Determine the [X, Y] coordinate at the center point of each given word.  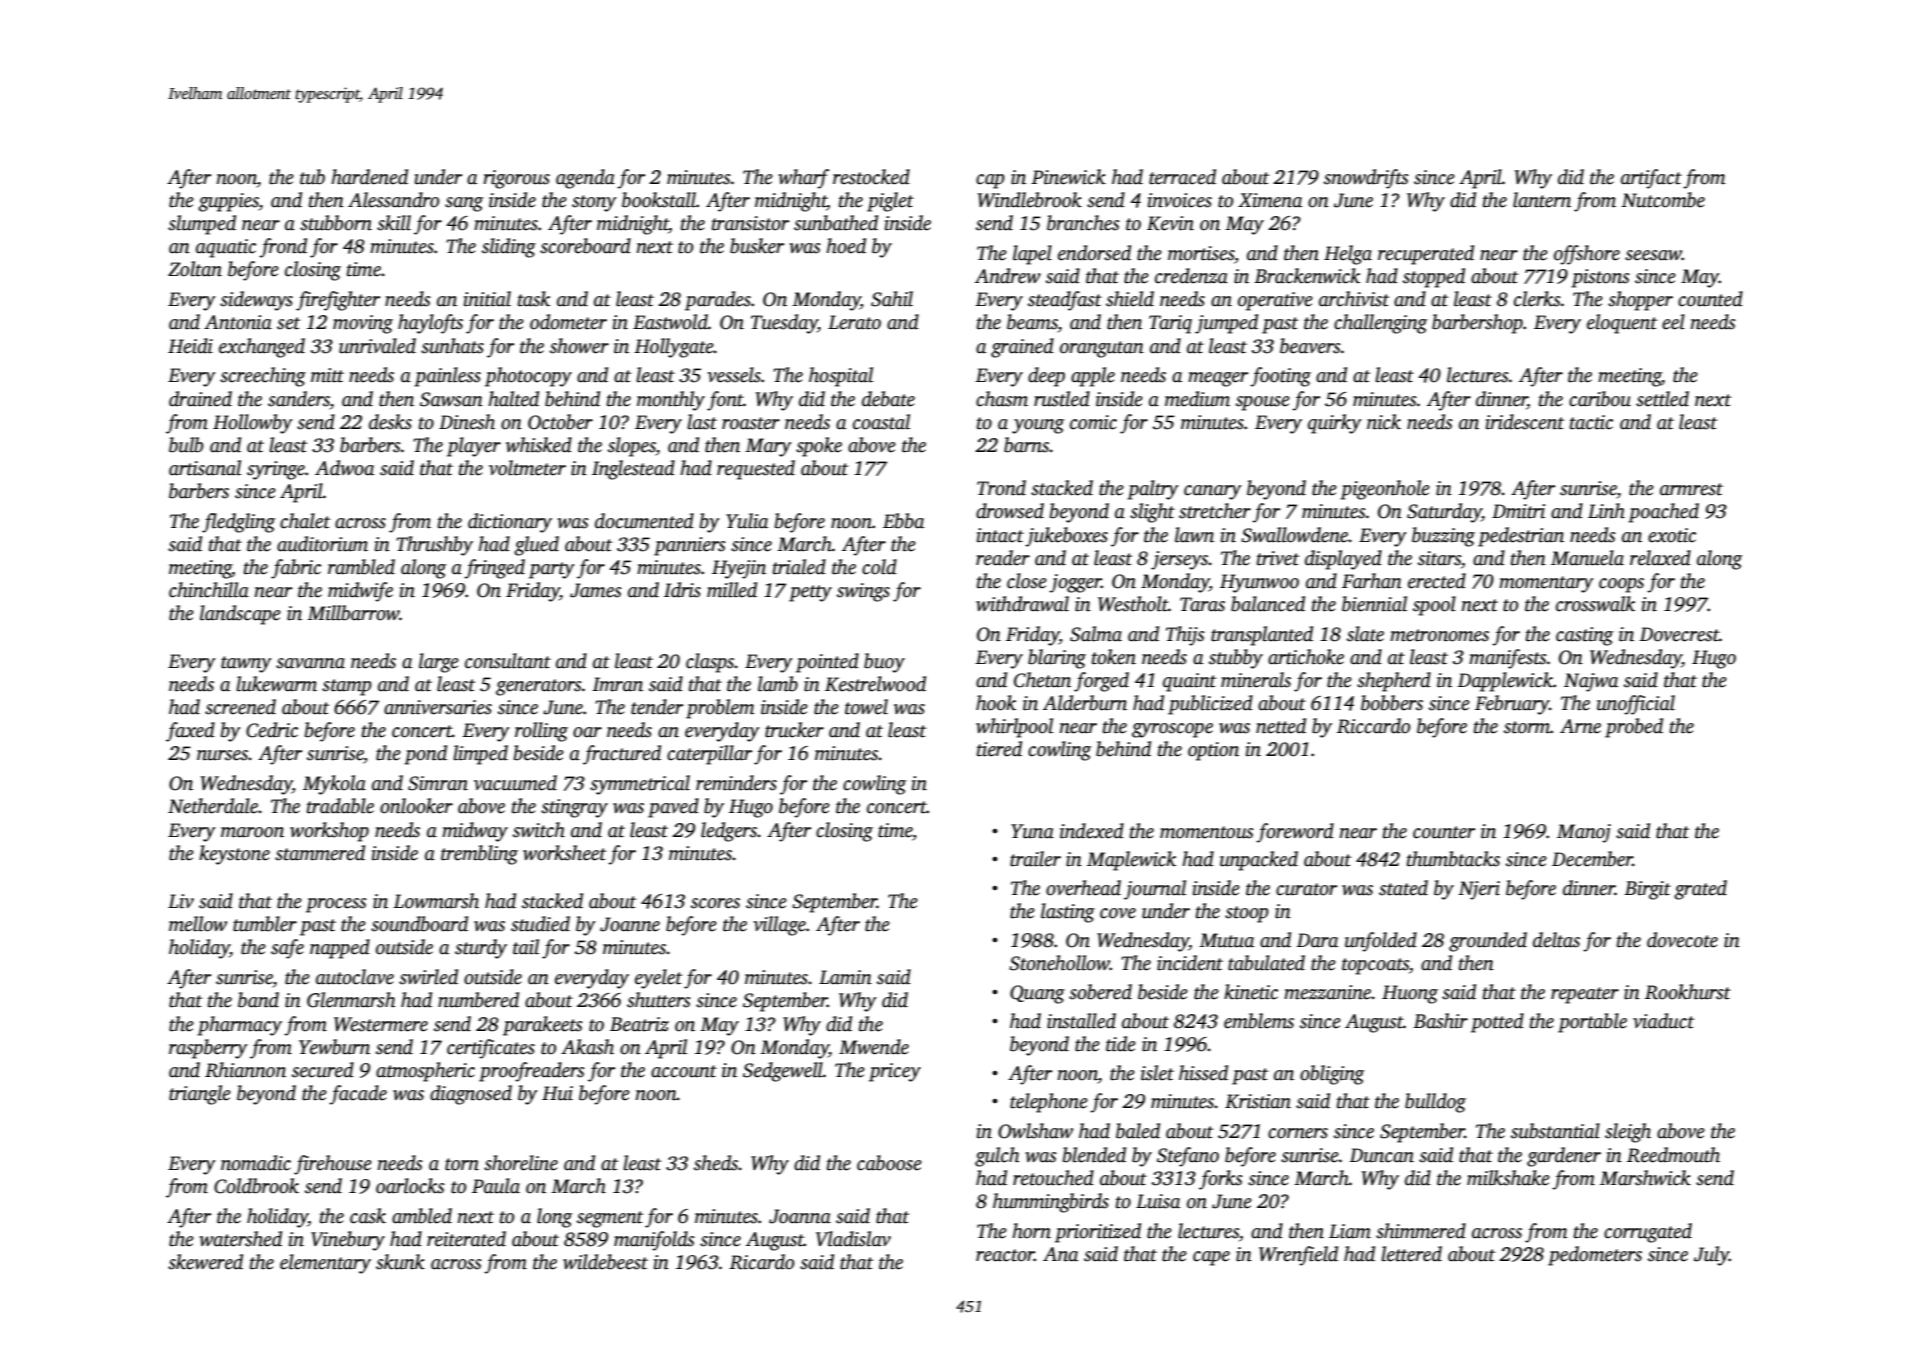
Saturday [1444, 513]
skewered [205, 1262]
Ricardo [761, 1262]
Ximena [1270, 200]
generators [539, 687]
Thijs [1185, 636]
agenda [585, 179]
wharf [803, 179]
